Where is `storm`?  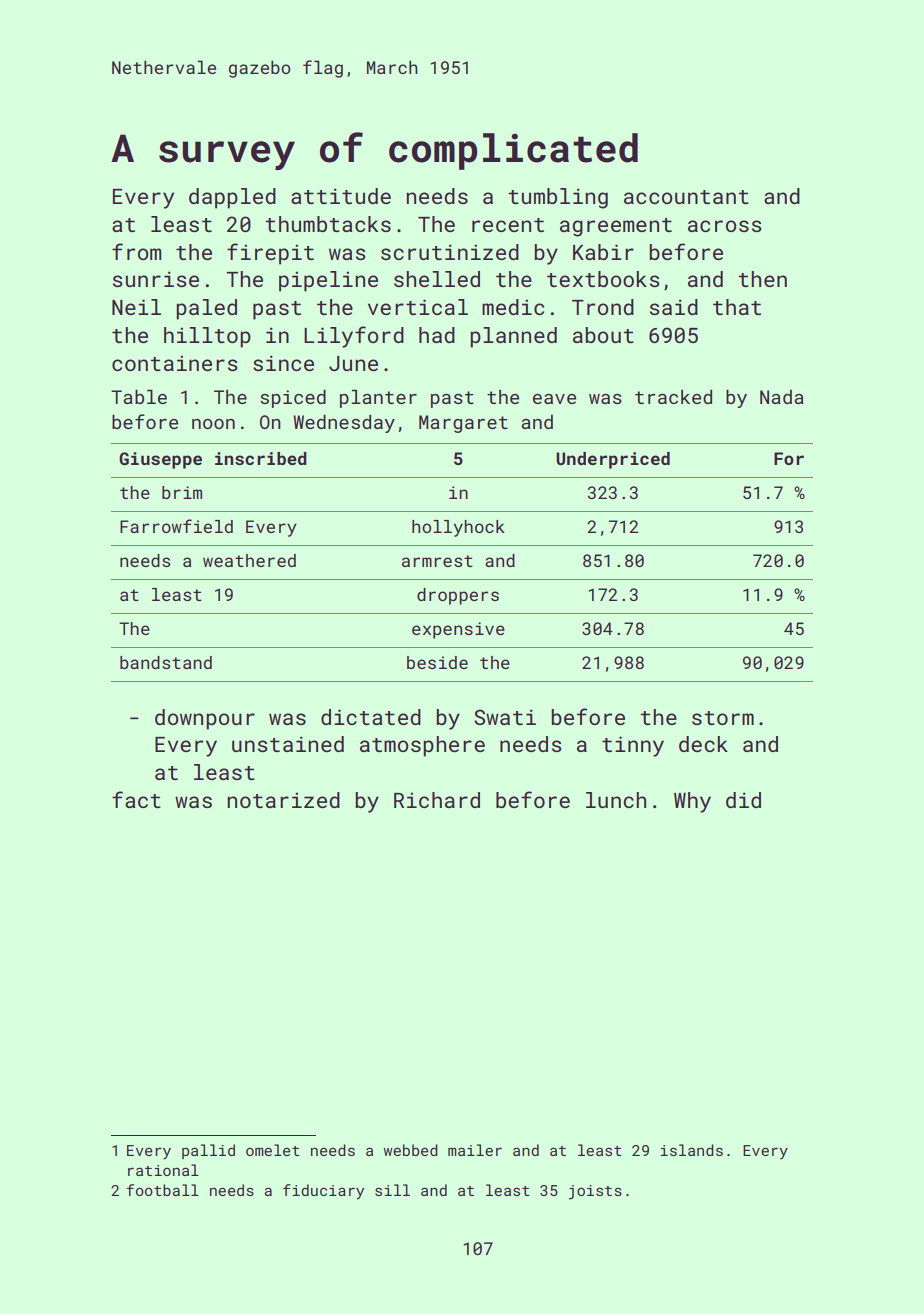
storm is located at coordinates (723, 718).
